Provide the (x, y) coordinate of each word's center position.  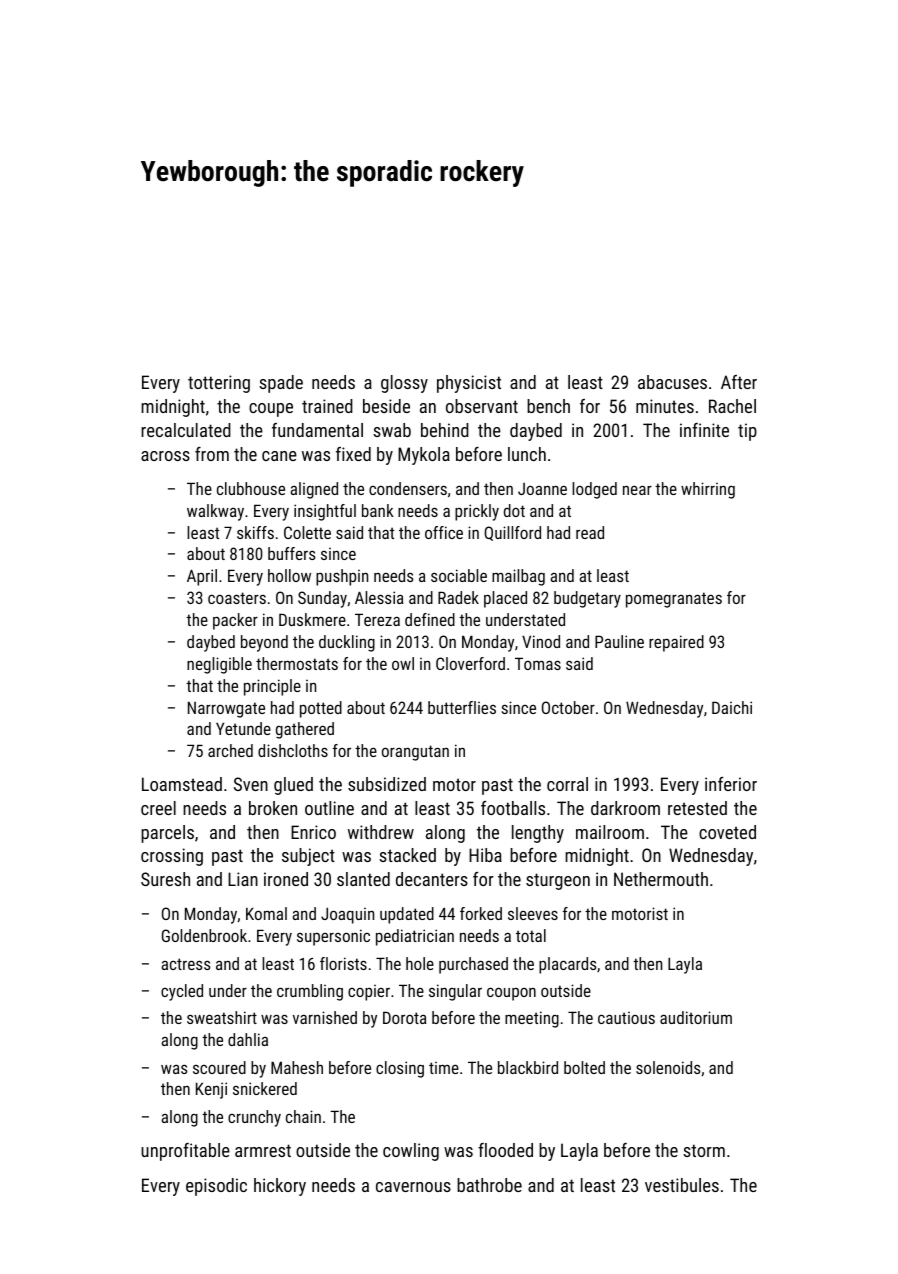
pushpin (342, 577)
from (212, 454)
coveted (727, 832)
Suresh (165, 879)
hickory (280, 1187)
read (590, 532)
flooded (505, 1150)
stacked (407, 855)
